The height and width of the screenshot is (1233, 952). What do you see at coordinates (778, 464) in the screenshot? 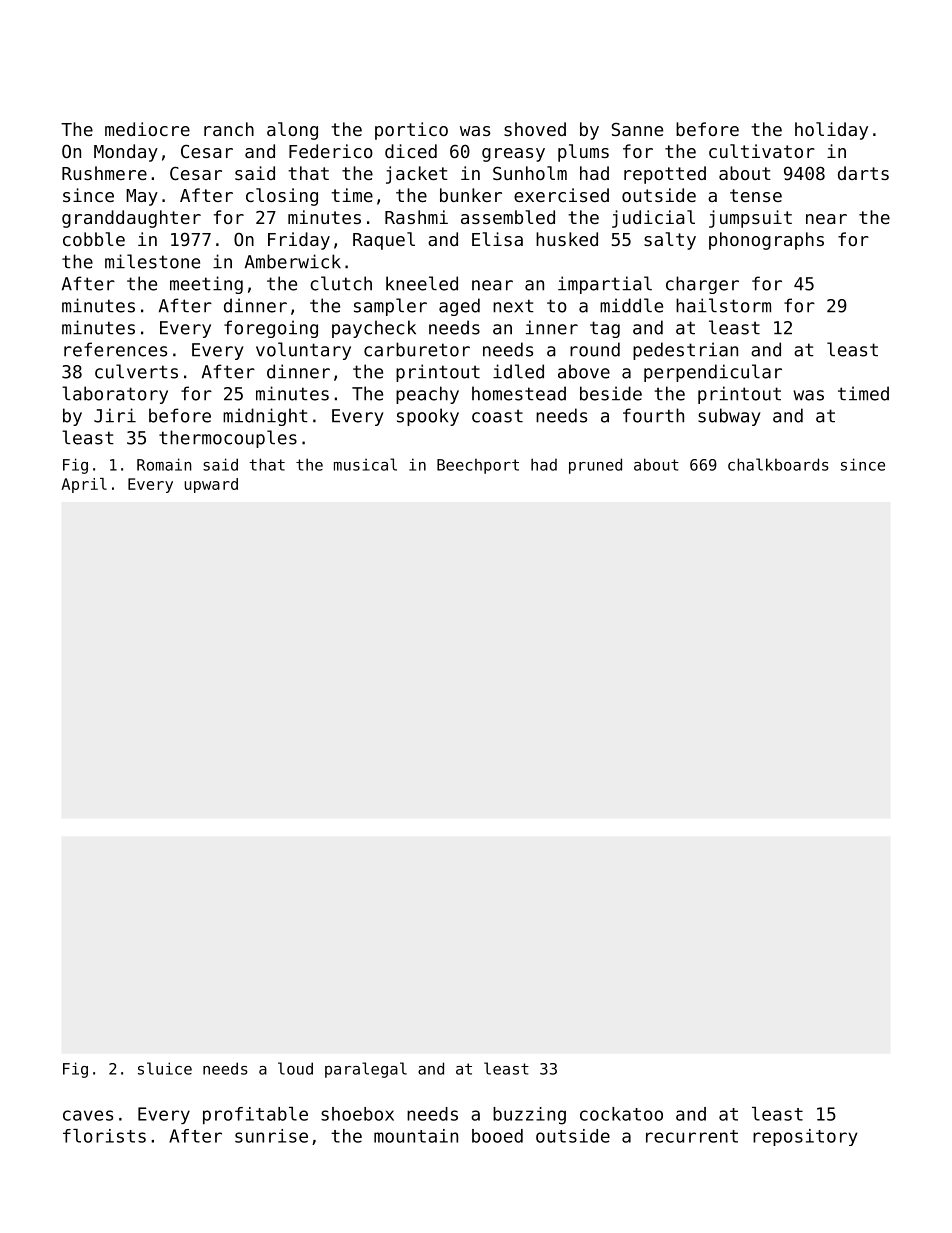
I see `chalkboards` at bounding box center [778, 464].
